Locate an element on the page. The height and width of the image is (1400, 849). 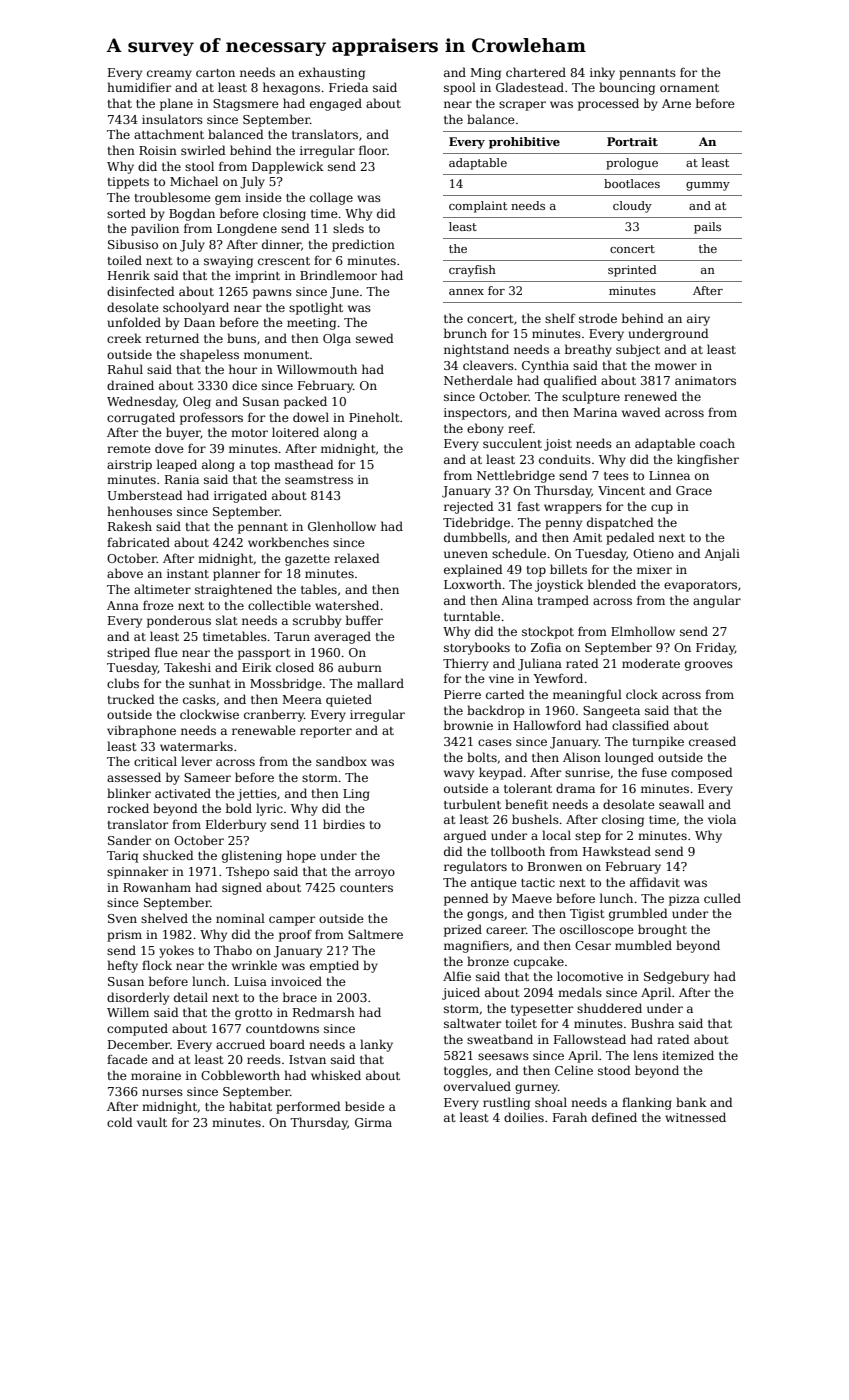
sandbox is located at coordinates (341, 761).
